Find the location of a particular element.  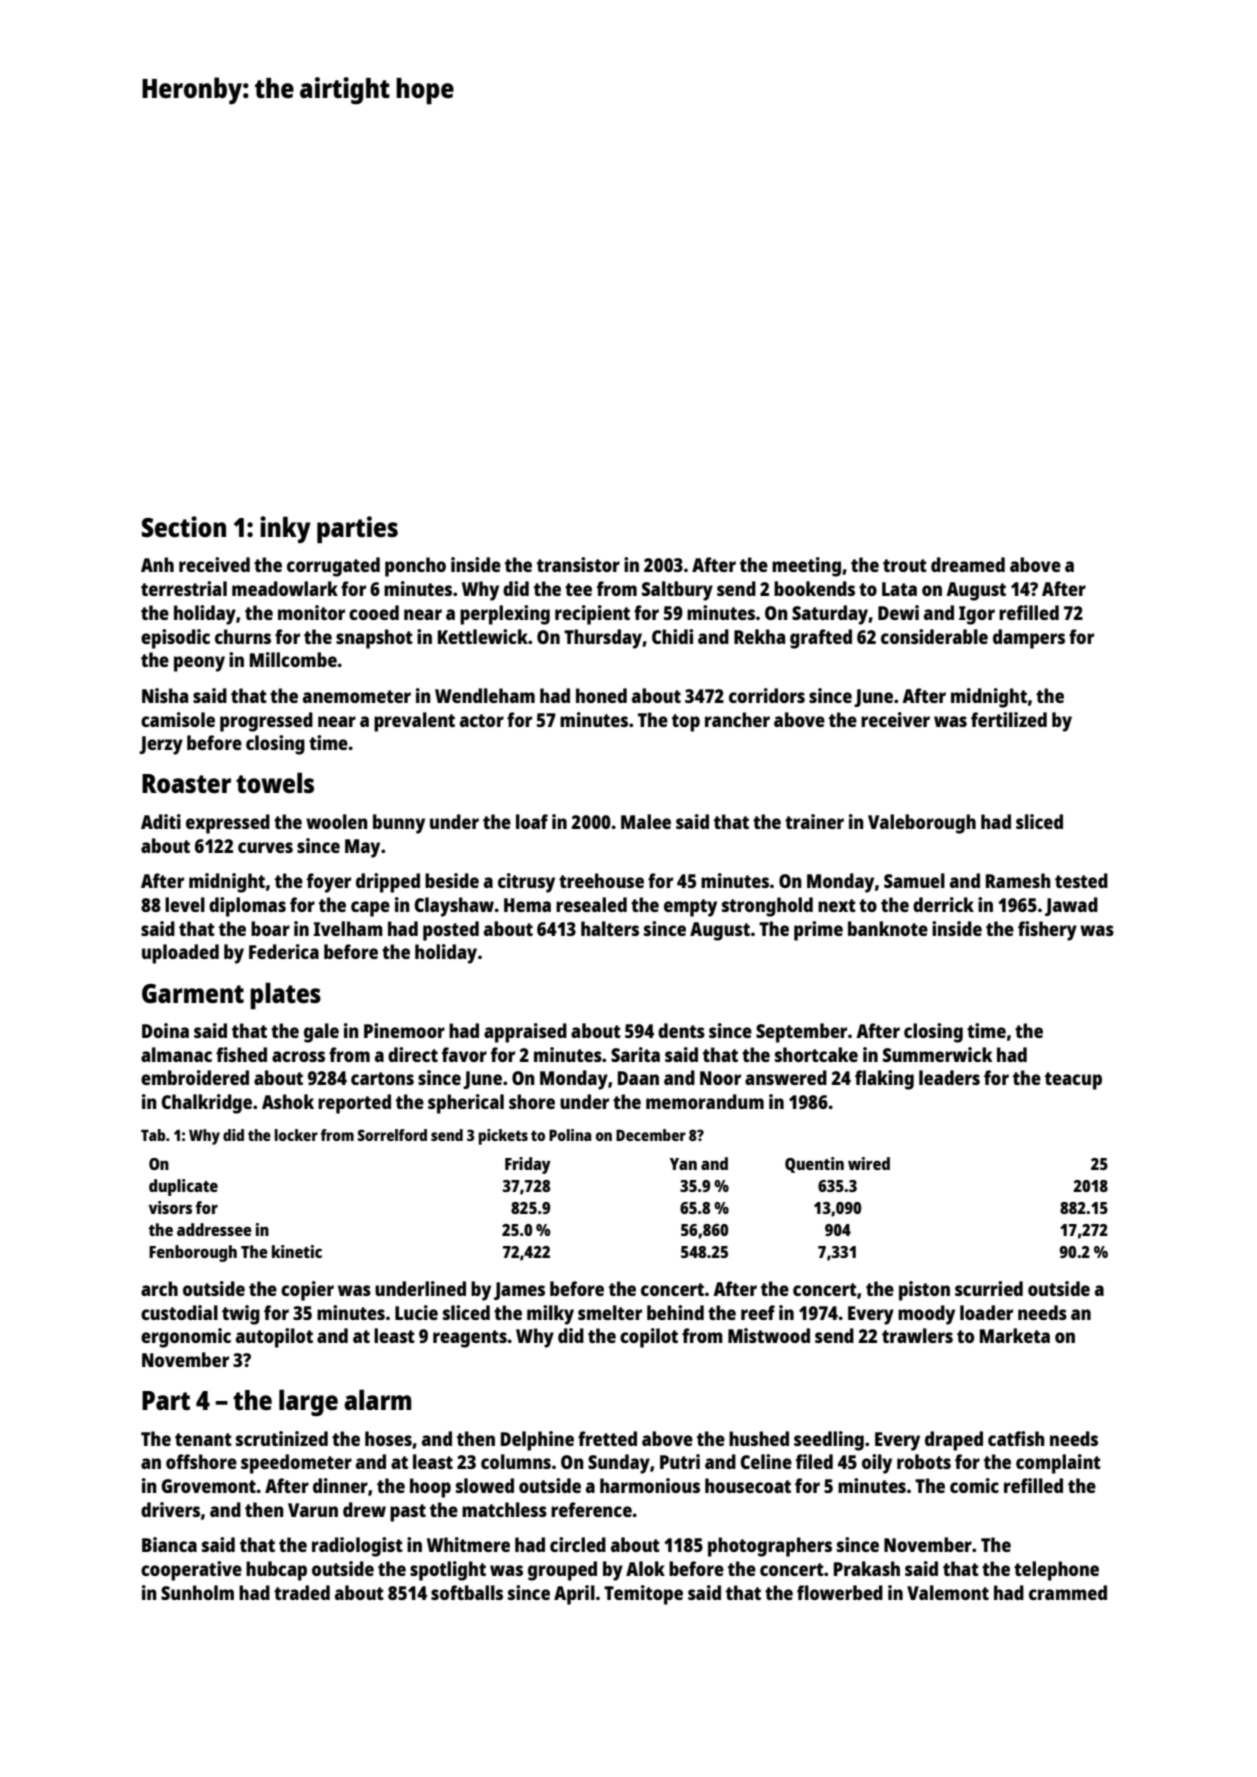

Marketa is located at coordinates (1015, 1335).
